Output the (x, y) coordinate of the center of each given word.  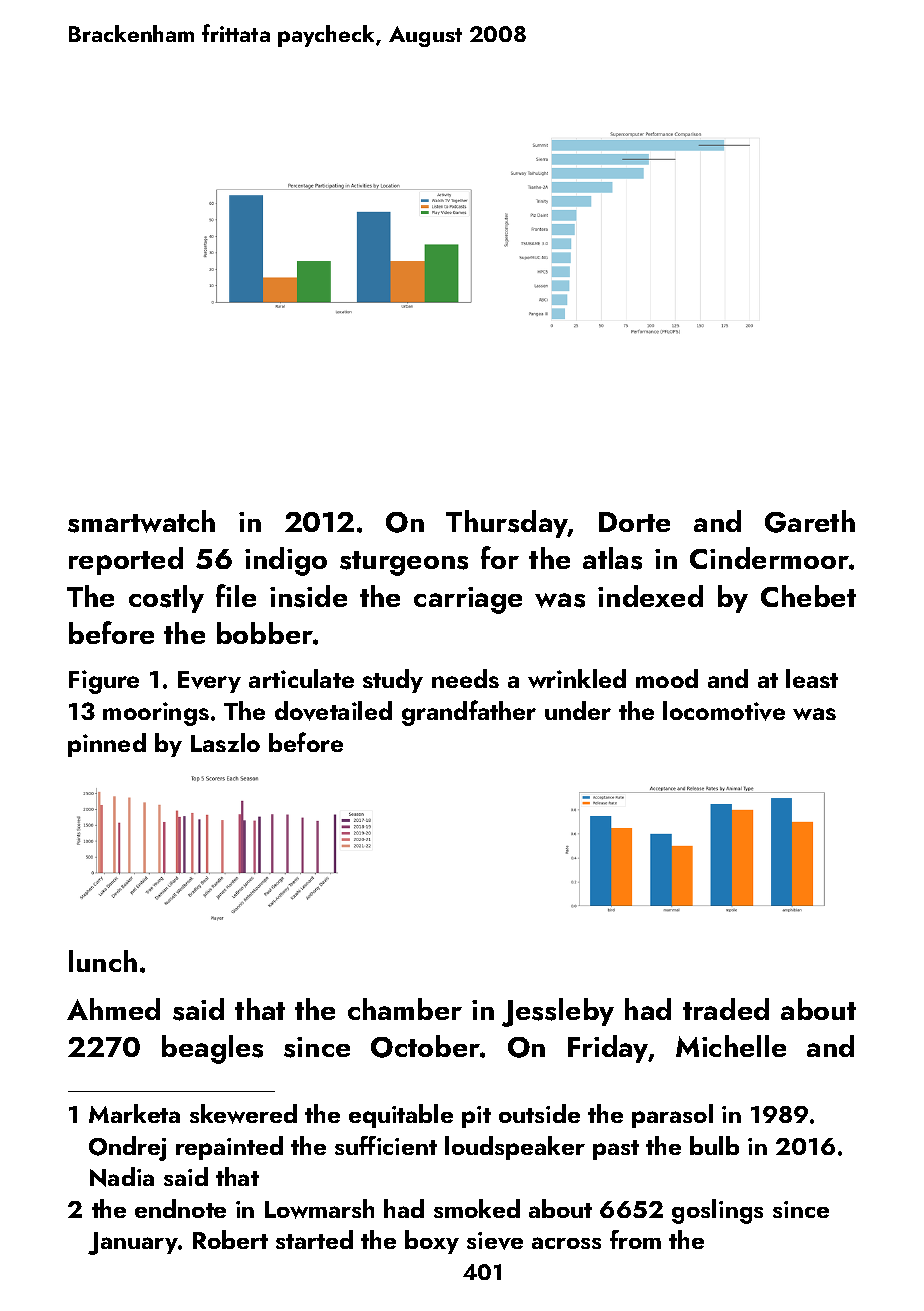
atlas (612, 558)
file (236, 595)
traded (726, 1009)
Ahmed (113, 1009)
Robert (230, 1239)
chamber (405, 1009)
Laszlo (225, 742)
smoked (477, 1208)
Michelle (731, 1046)
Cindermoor (769, 558)
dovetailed (333, 711)
